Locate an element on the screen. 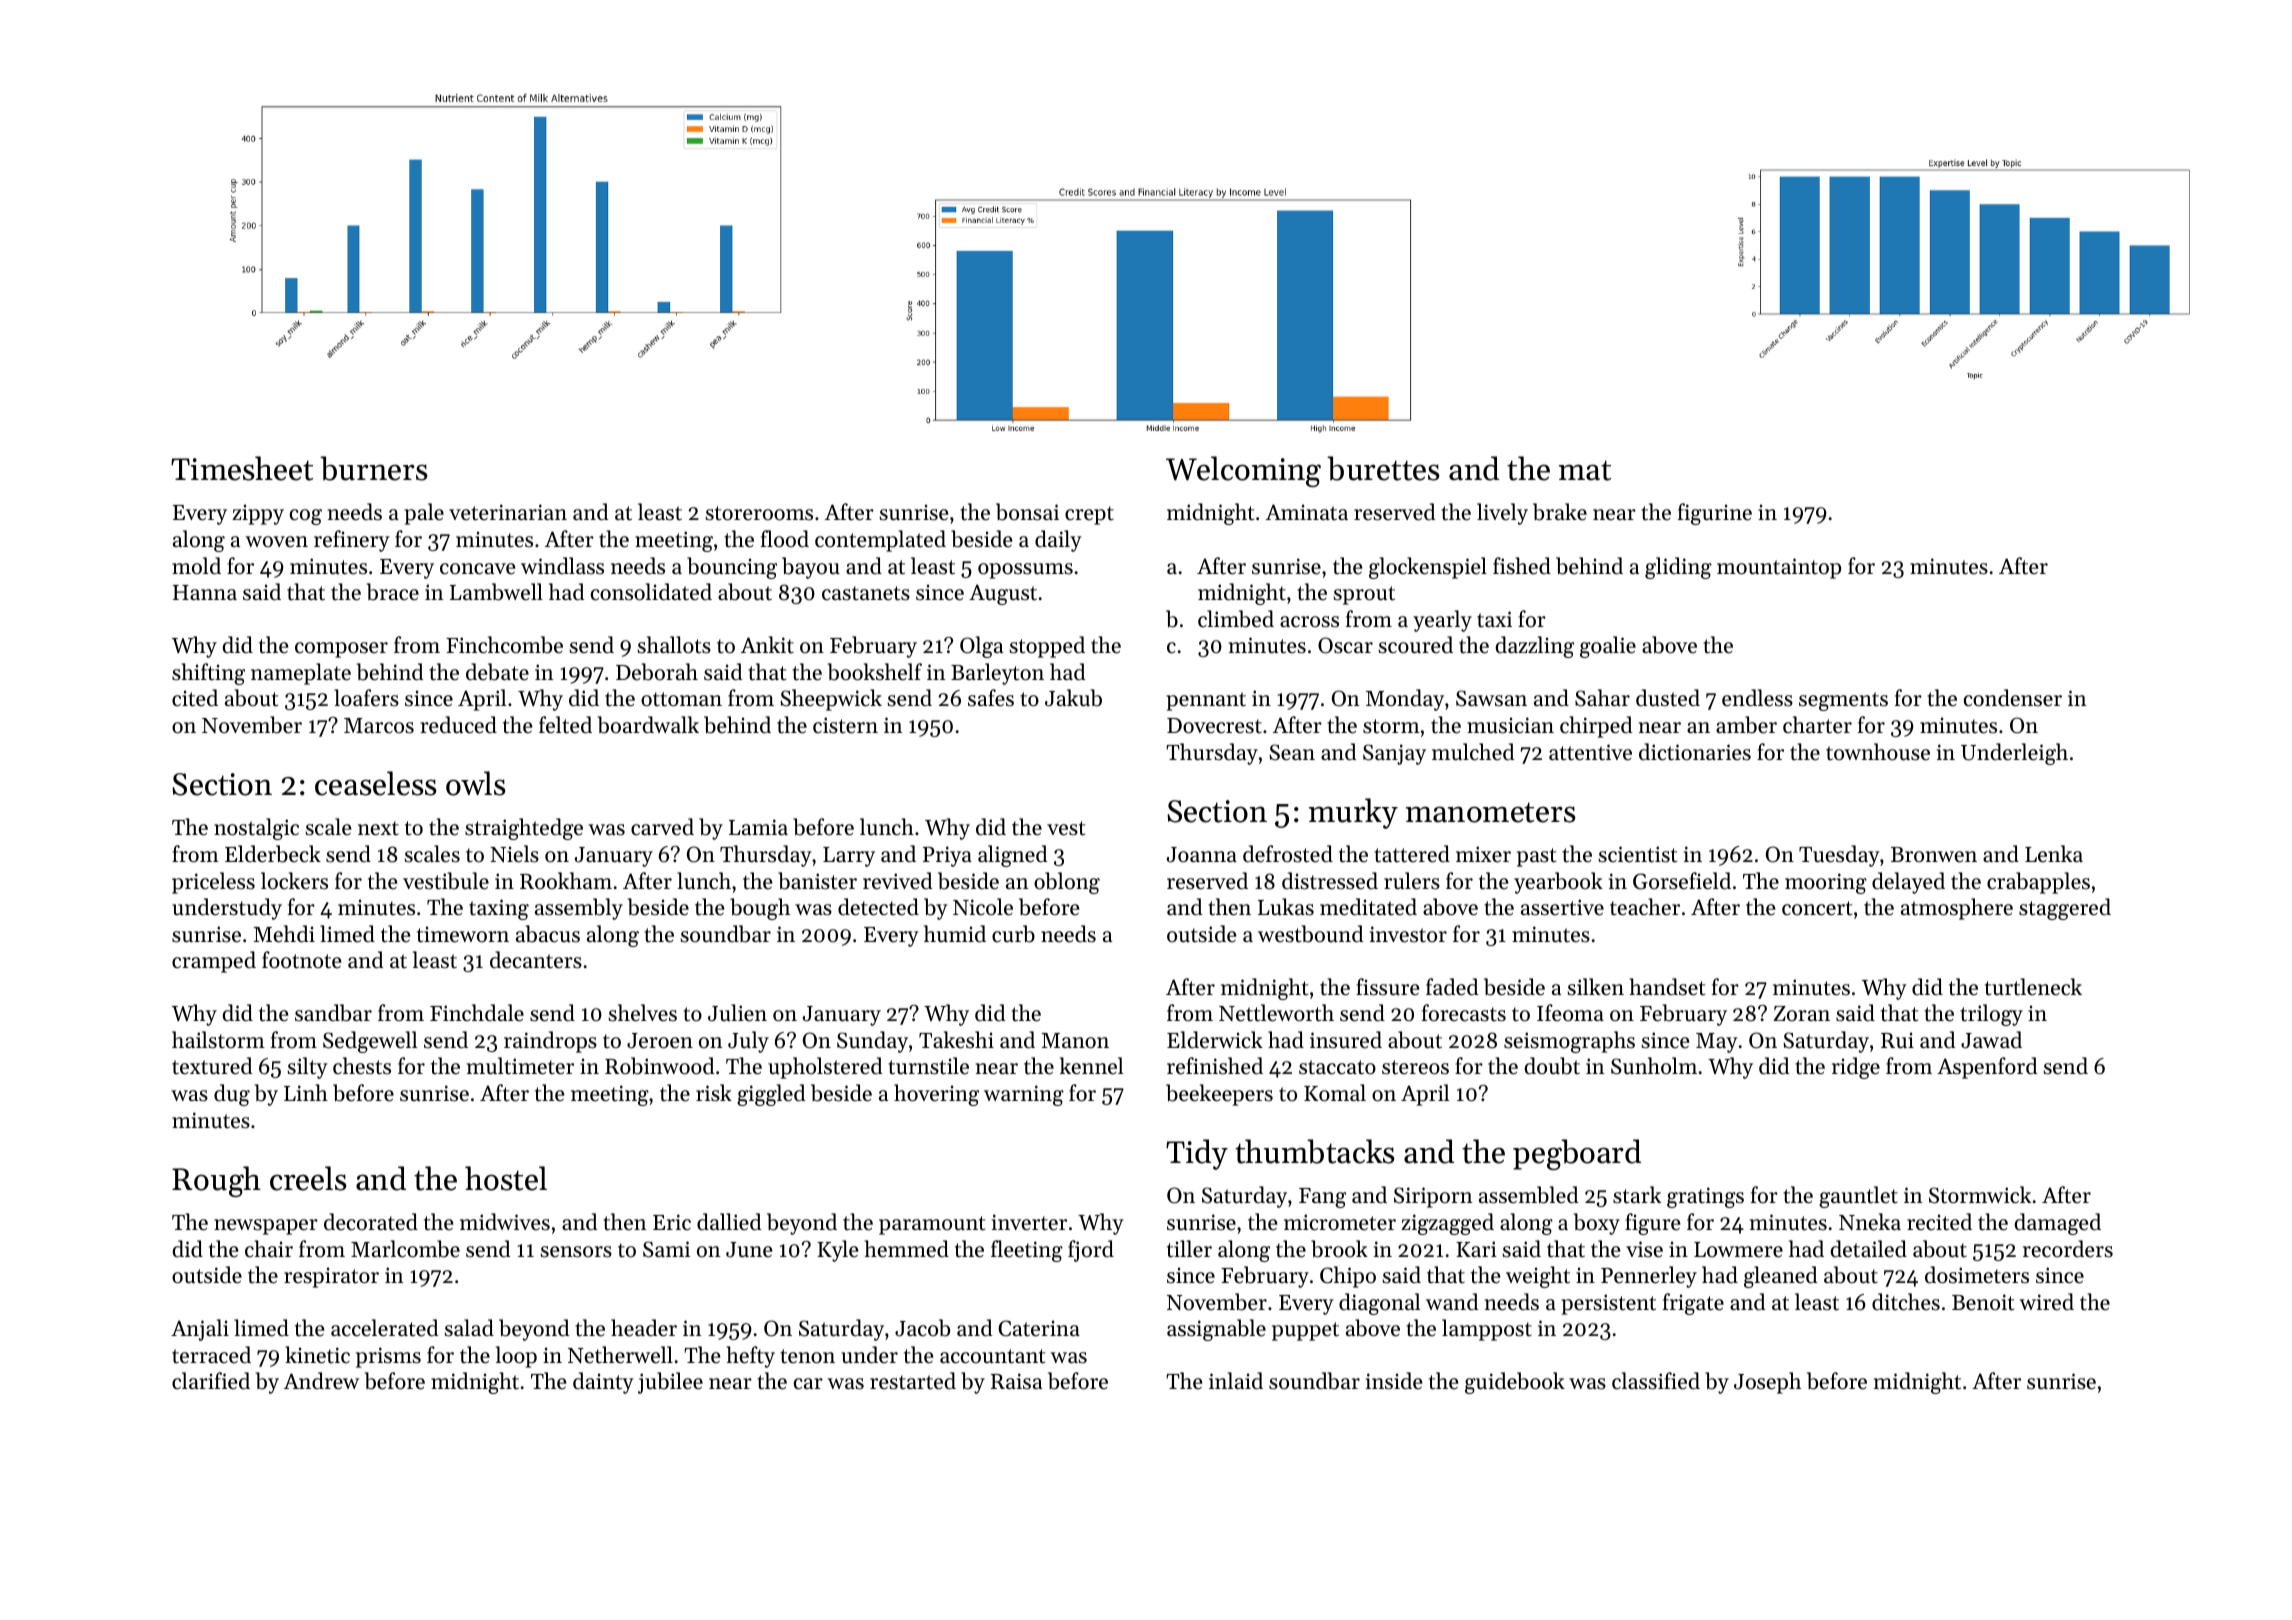 The width and height of the screenshot is (2292, 1620). dainty is located at coordinates (603, 1383).
